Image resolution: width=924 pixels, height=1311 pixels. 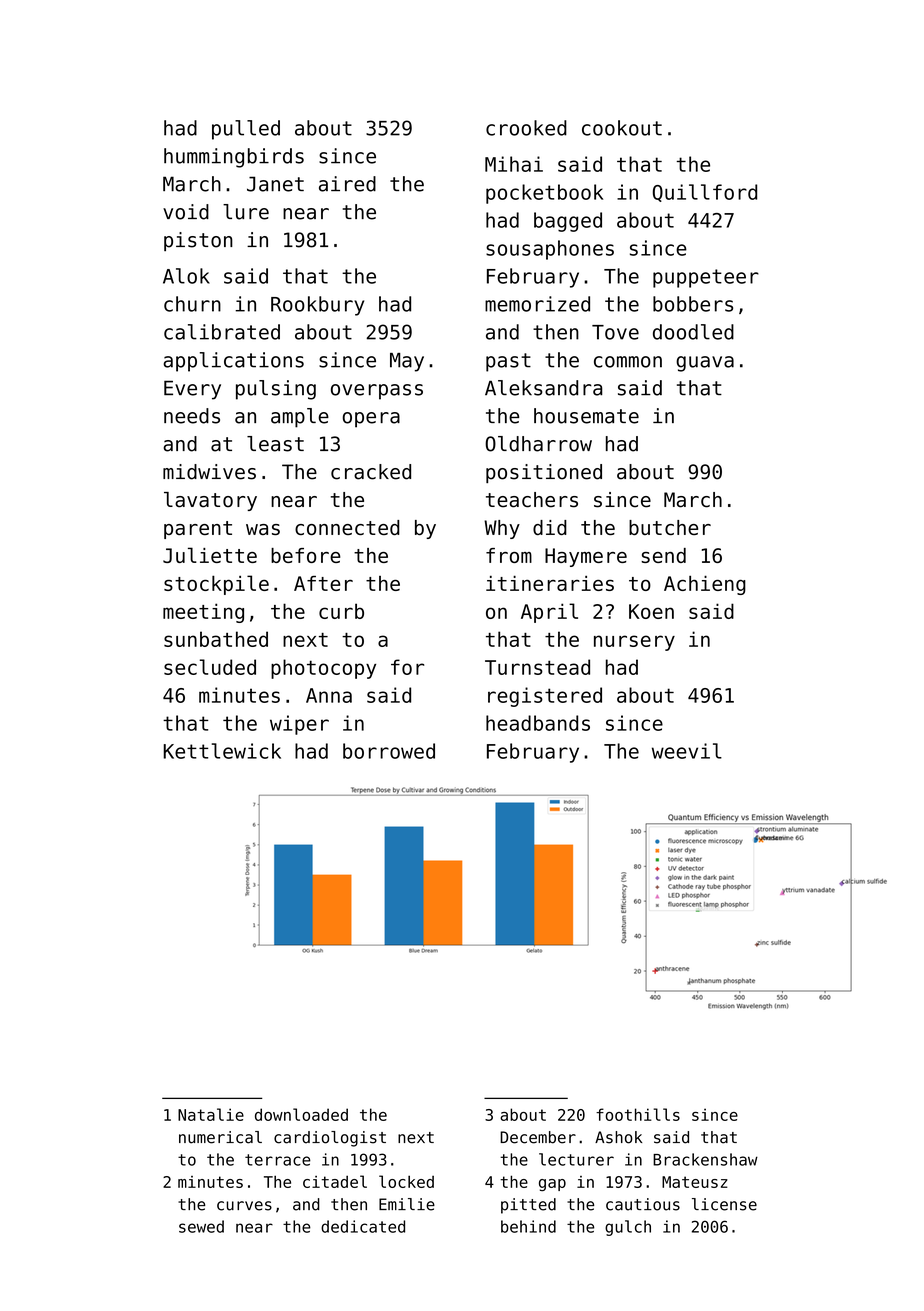 What do you see at coordinates (628, 1228) in the screenshot?
I see `gulch` at bounding box center [628, 1228].
